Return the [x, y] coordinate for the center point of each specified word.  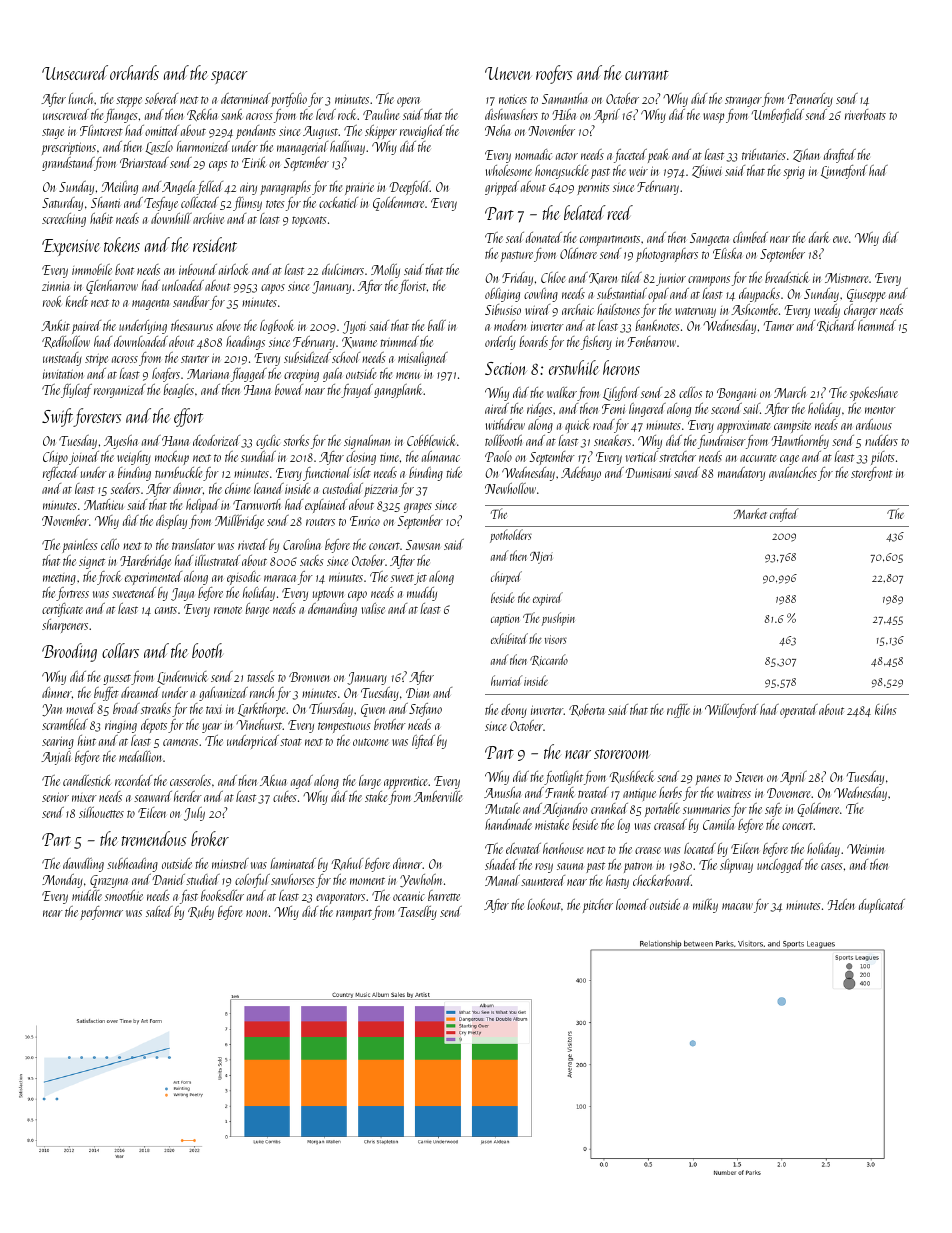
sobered [161, 98]
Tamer [779, 326]
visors [556, 639]
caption [505, 620]
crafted [784, 515]
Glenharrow [112, 287]
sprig [794, 173]
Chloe [553, 277]
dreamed [140, 692]
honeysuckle [561, 172]
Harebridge [145, 562]
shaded [501, 864]
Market [750, 513]
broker [210, 838]
